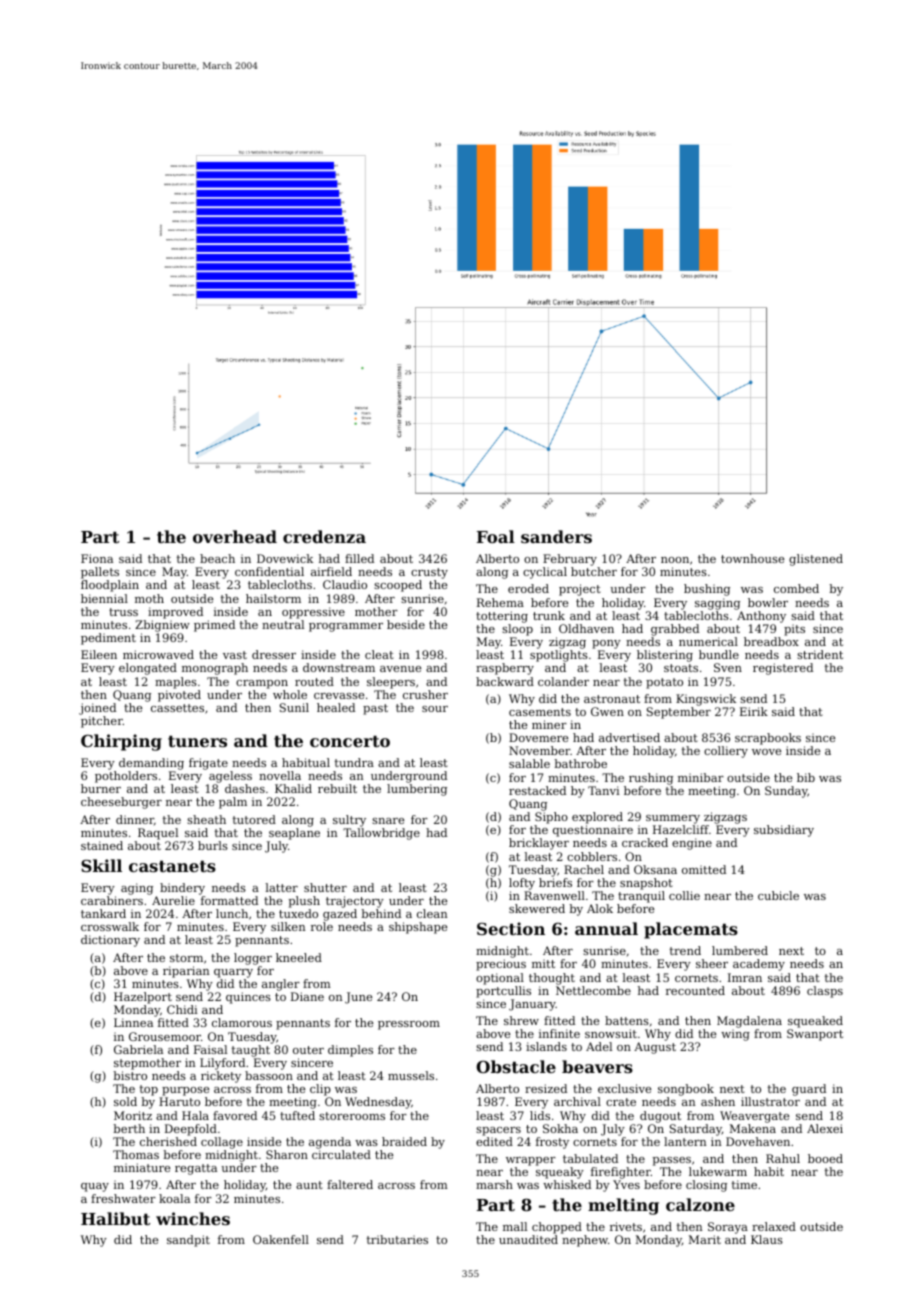 The width and height of the image is (924, 1308). What do you see at coordinates (537, 908) in the image?
I see `skewered` at bounding box center [537, 908].
